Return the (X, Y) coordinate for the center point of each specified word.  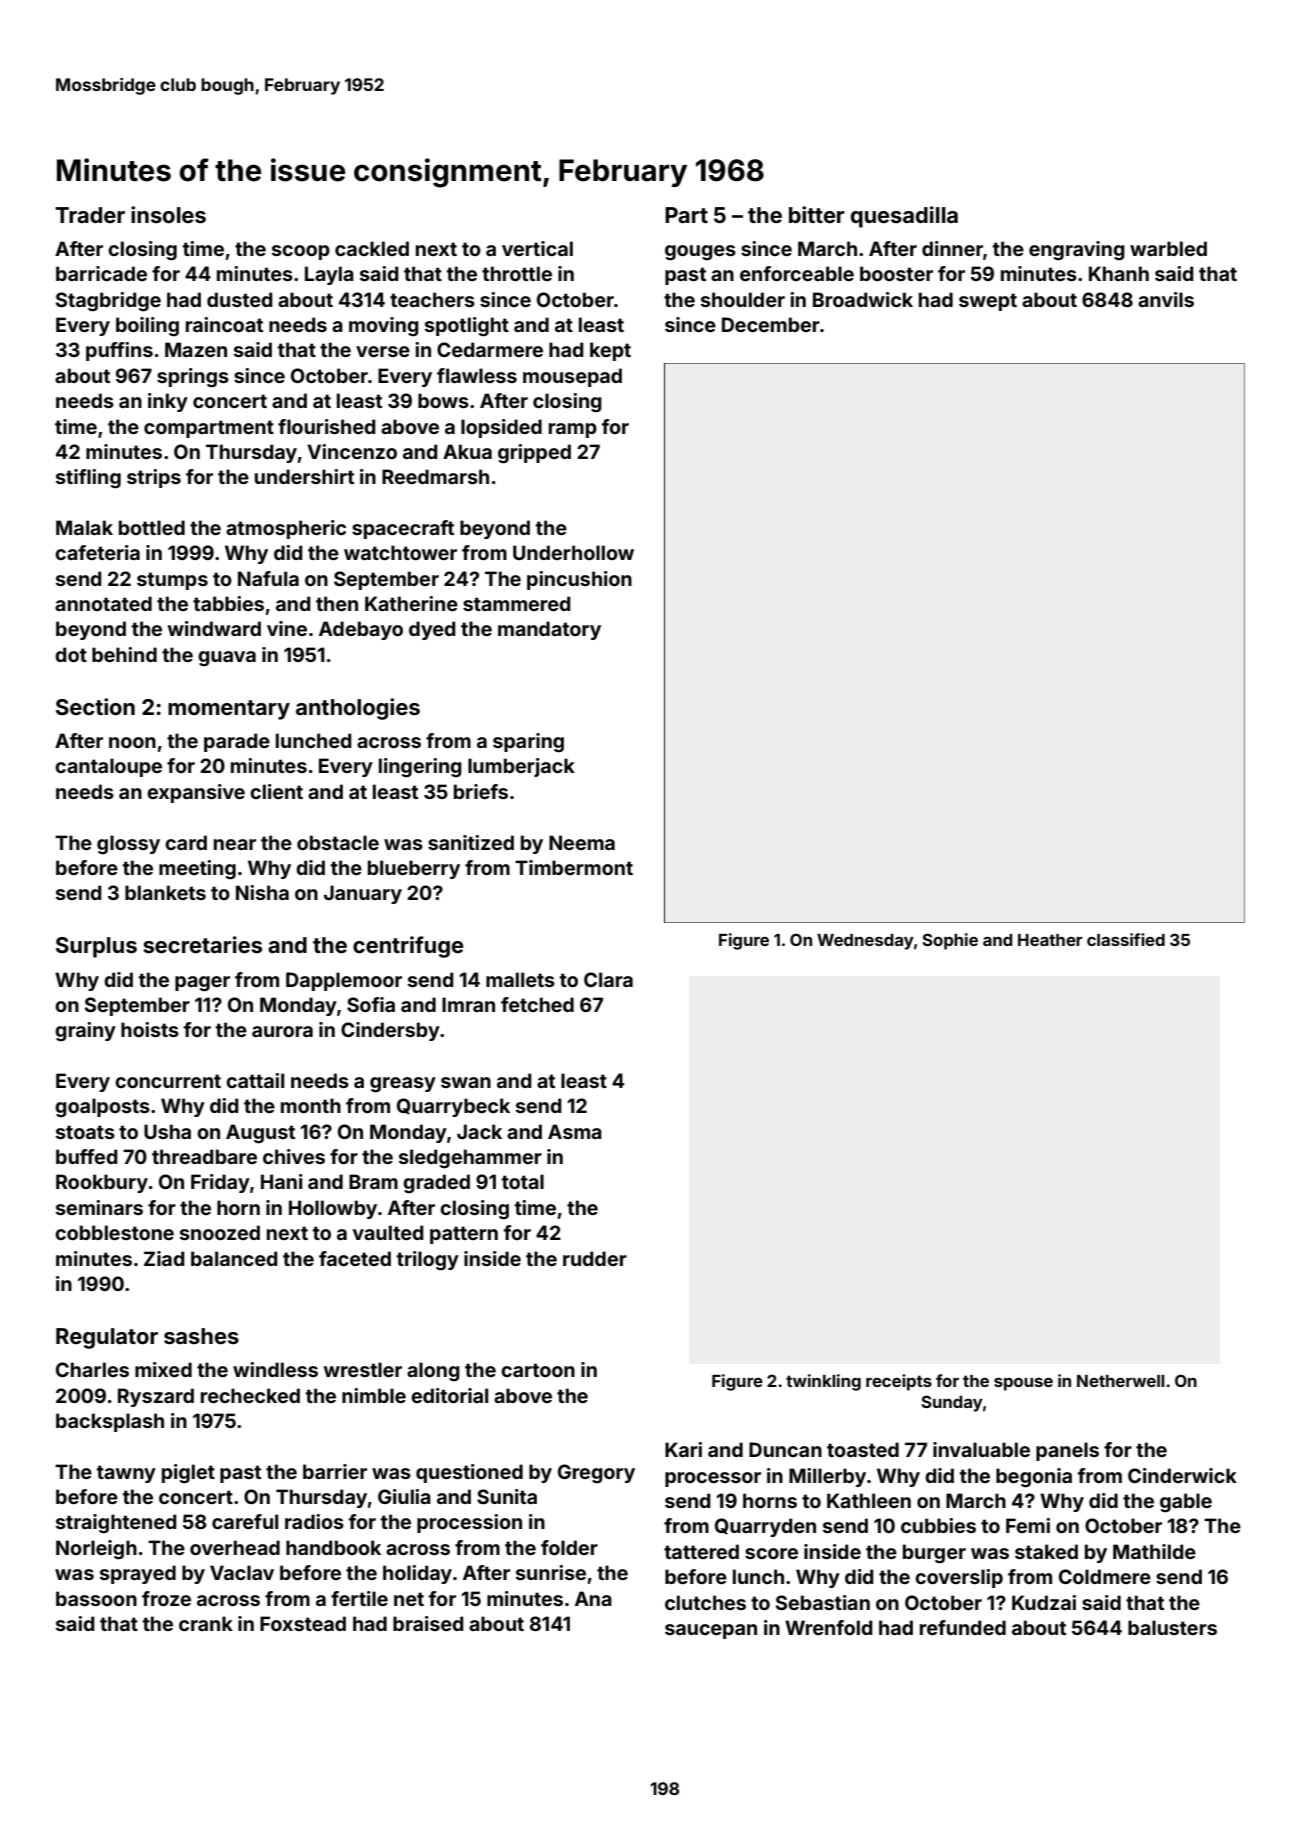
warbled (1168, 248)
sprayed (138, 1574)
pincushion (579, 580)
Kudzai (1044, 1602)
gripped (534, 454)
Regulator (107, 1338)
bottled (152, 527)
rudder (595, 1258)
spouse (1023, 1384)
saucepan (711, 1631)
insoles (168, 214)
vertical (537, 248)
